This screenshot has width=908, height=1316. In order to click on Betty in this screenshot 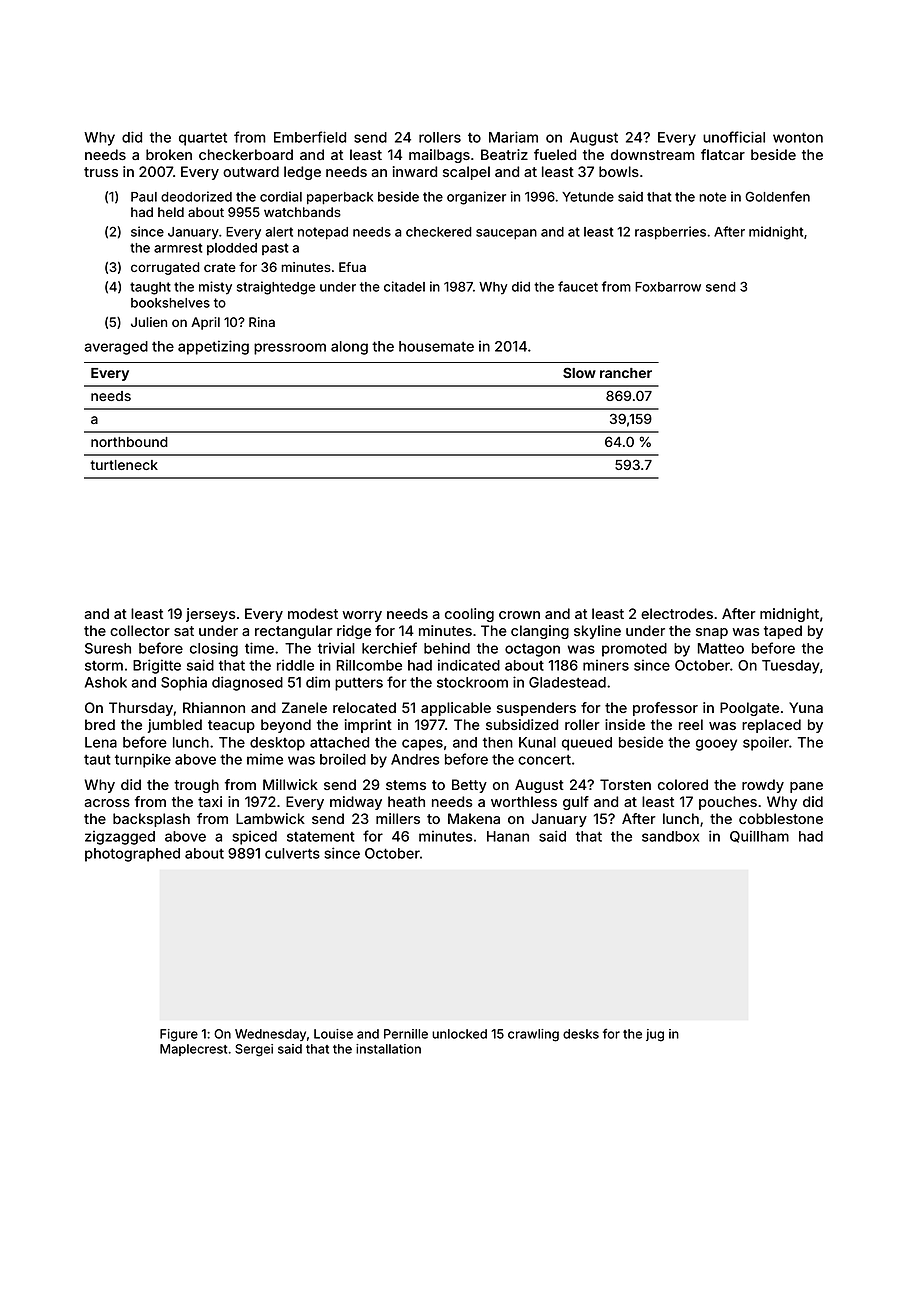, I will do `click(469, 786)`.
